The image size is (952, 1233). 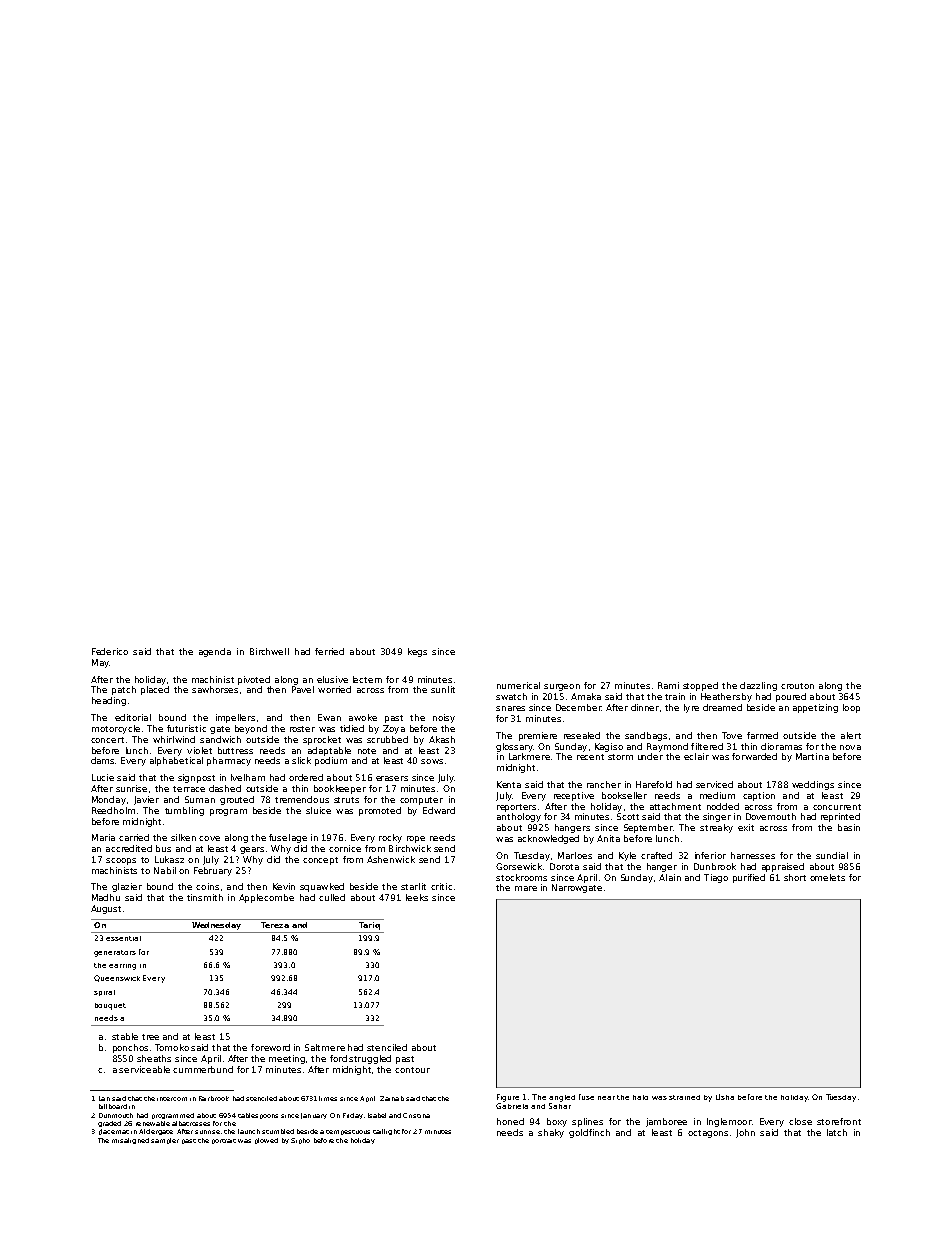 What do you see at coordinates (700, 686) in the screenshot?
I see `stopped` at bounding box center [700, 686].
